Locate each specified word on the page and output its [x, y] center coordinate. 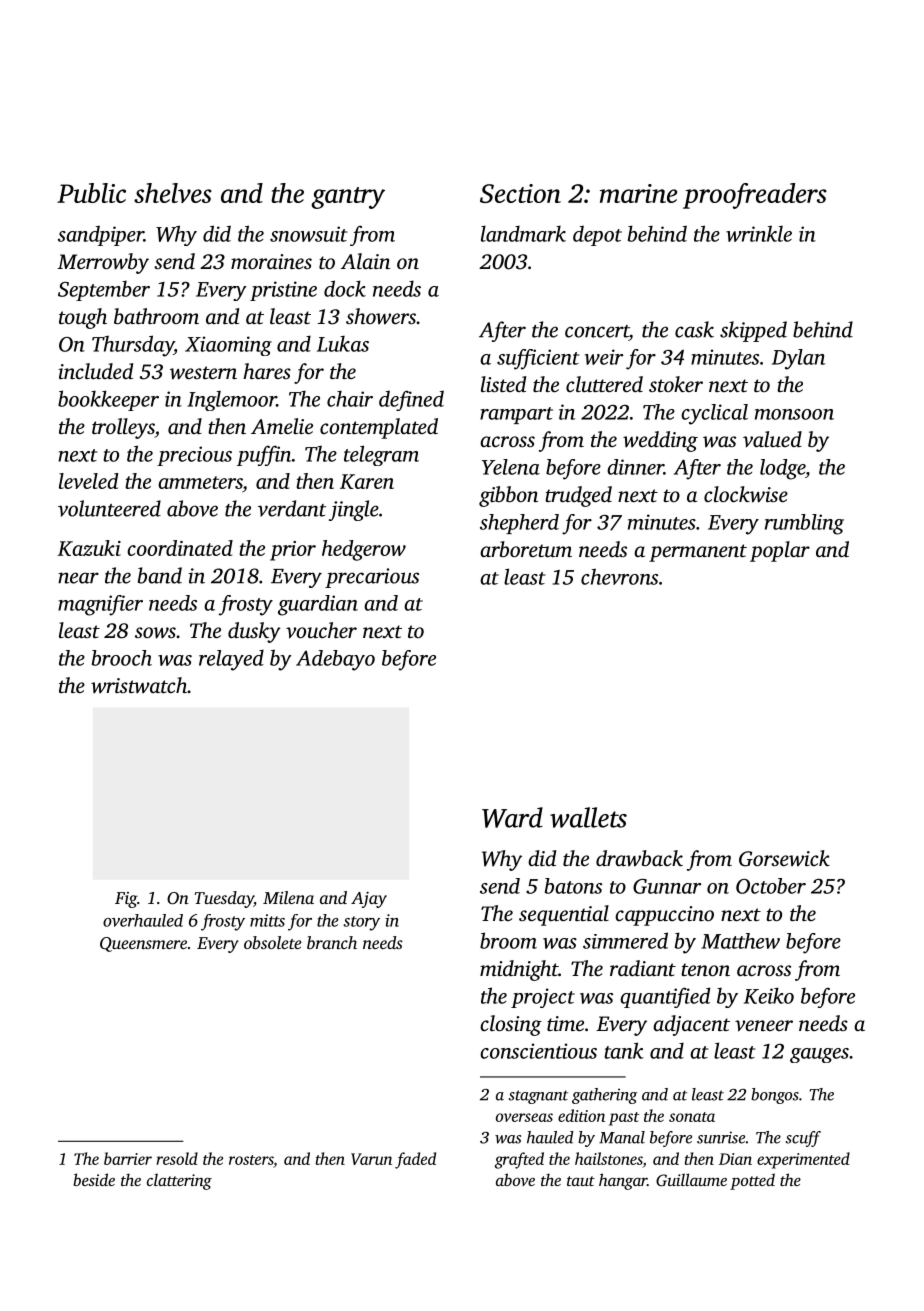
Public [91, 193]
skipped [753, 331]
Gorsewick [784, 858]
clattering [179, 1181]
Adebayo [335, 660]
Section [520, 193]
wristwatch [139, 685]
